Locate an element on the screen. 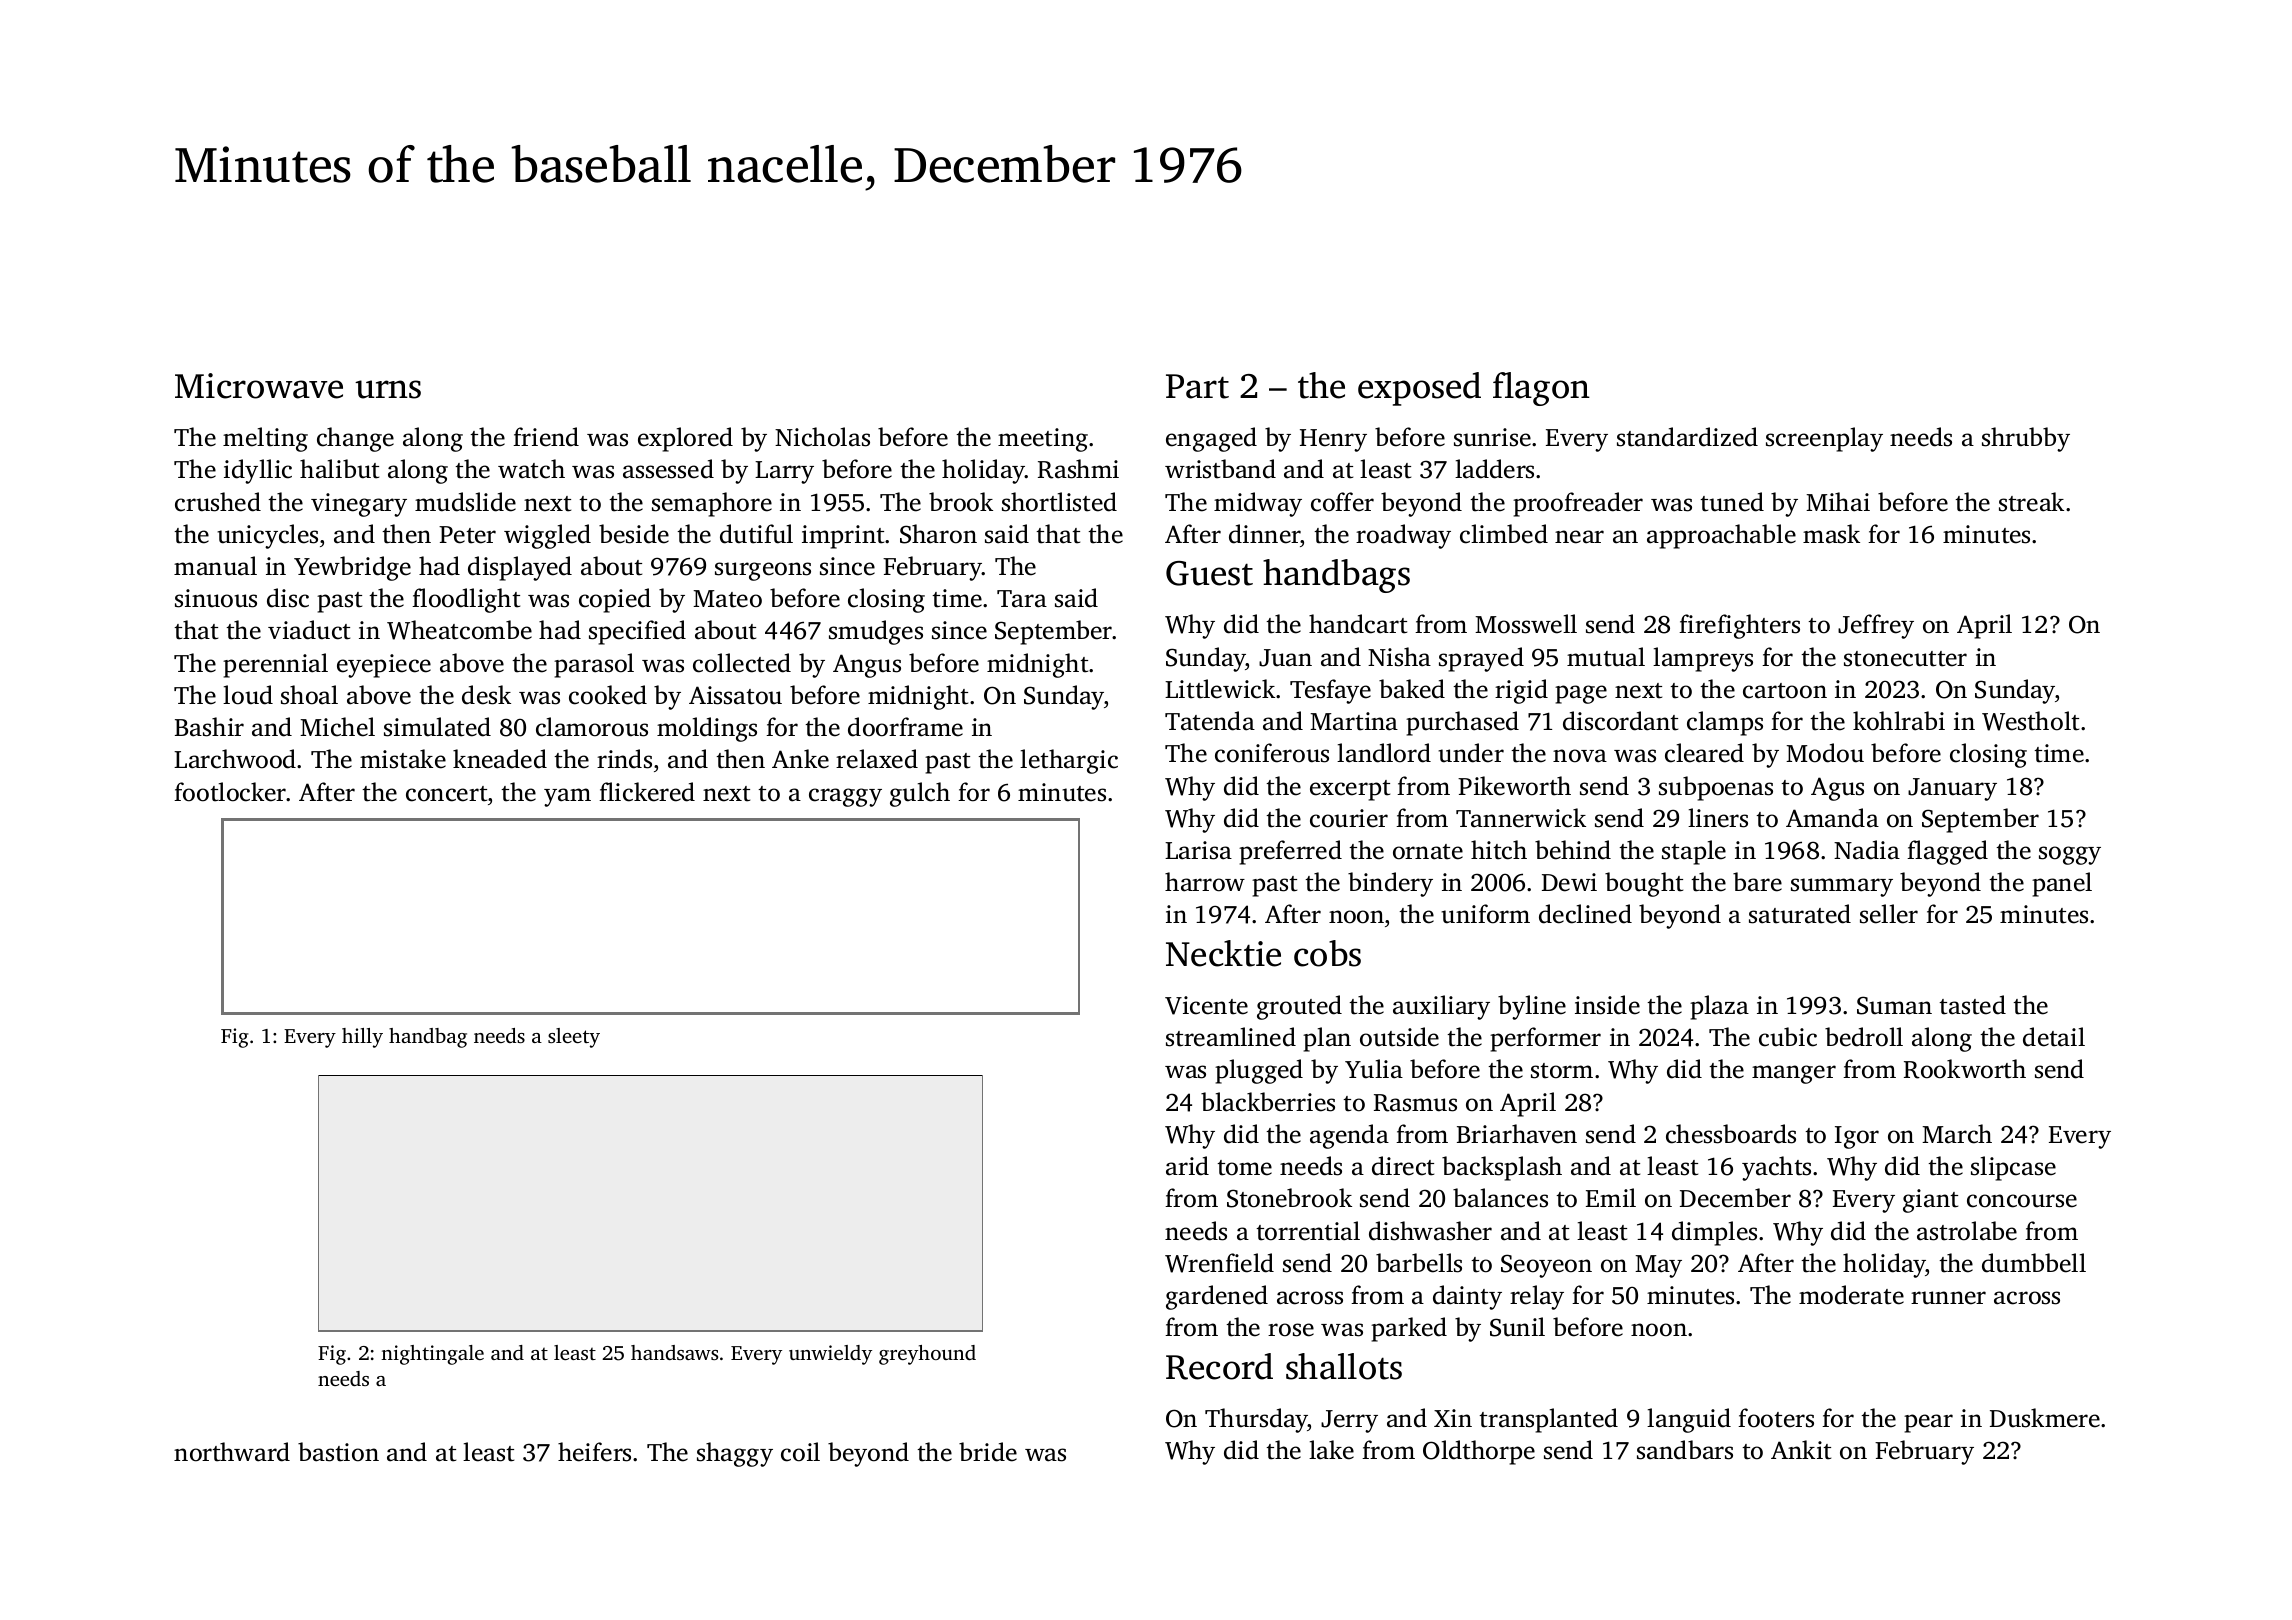 The width and height of the screenshot is (2292, 1620). climbed is located at coordinates (1504, 534).
